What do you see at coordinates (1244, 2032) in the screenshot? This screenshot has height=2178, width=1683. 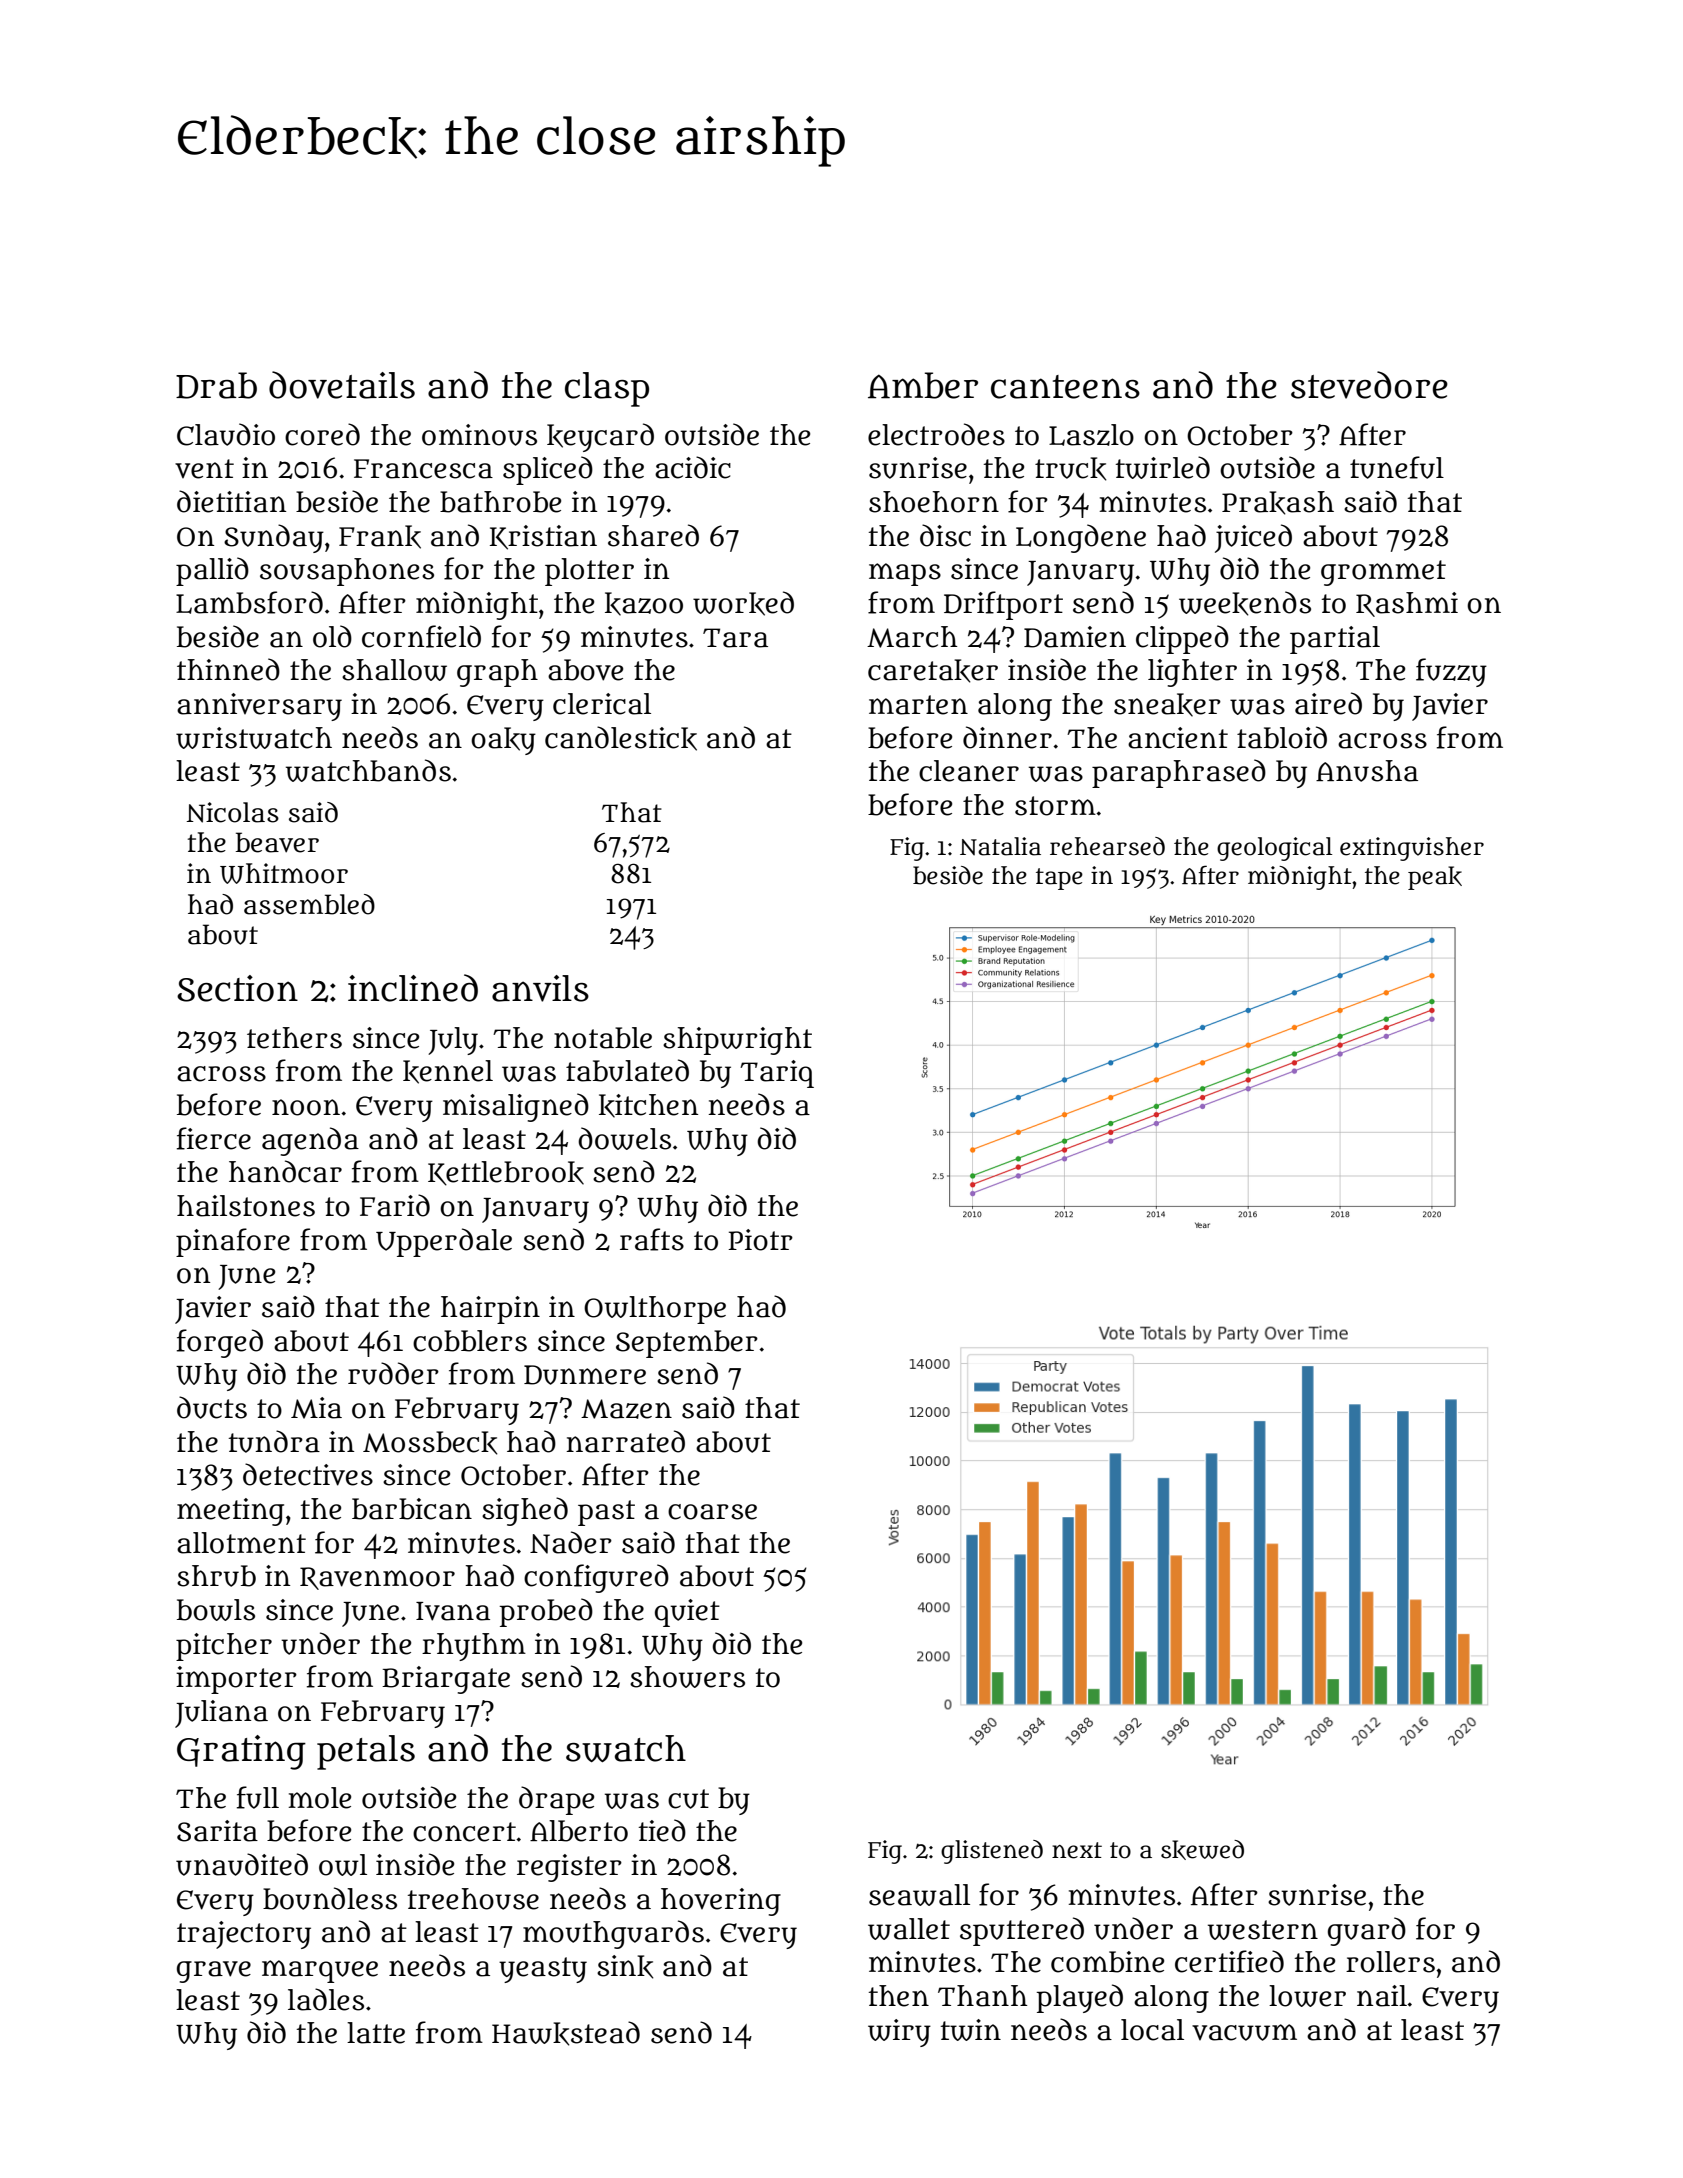 I see `vacuum` at bounding box center [1244, 2032].
